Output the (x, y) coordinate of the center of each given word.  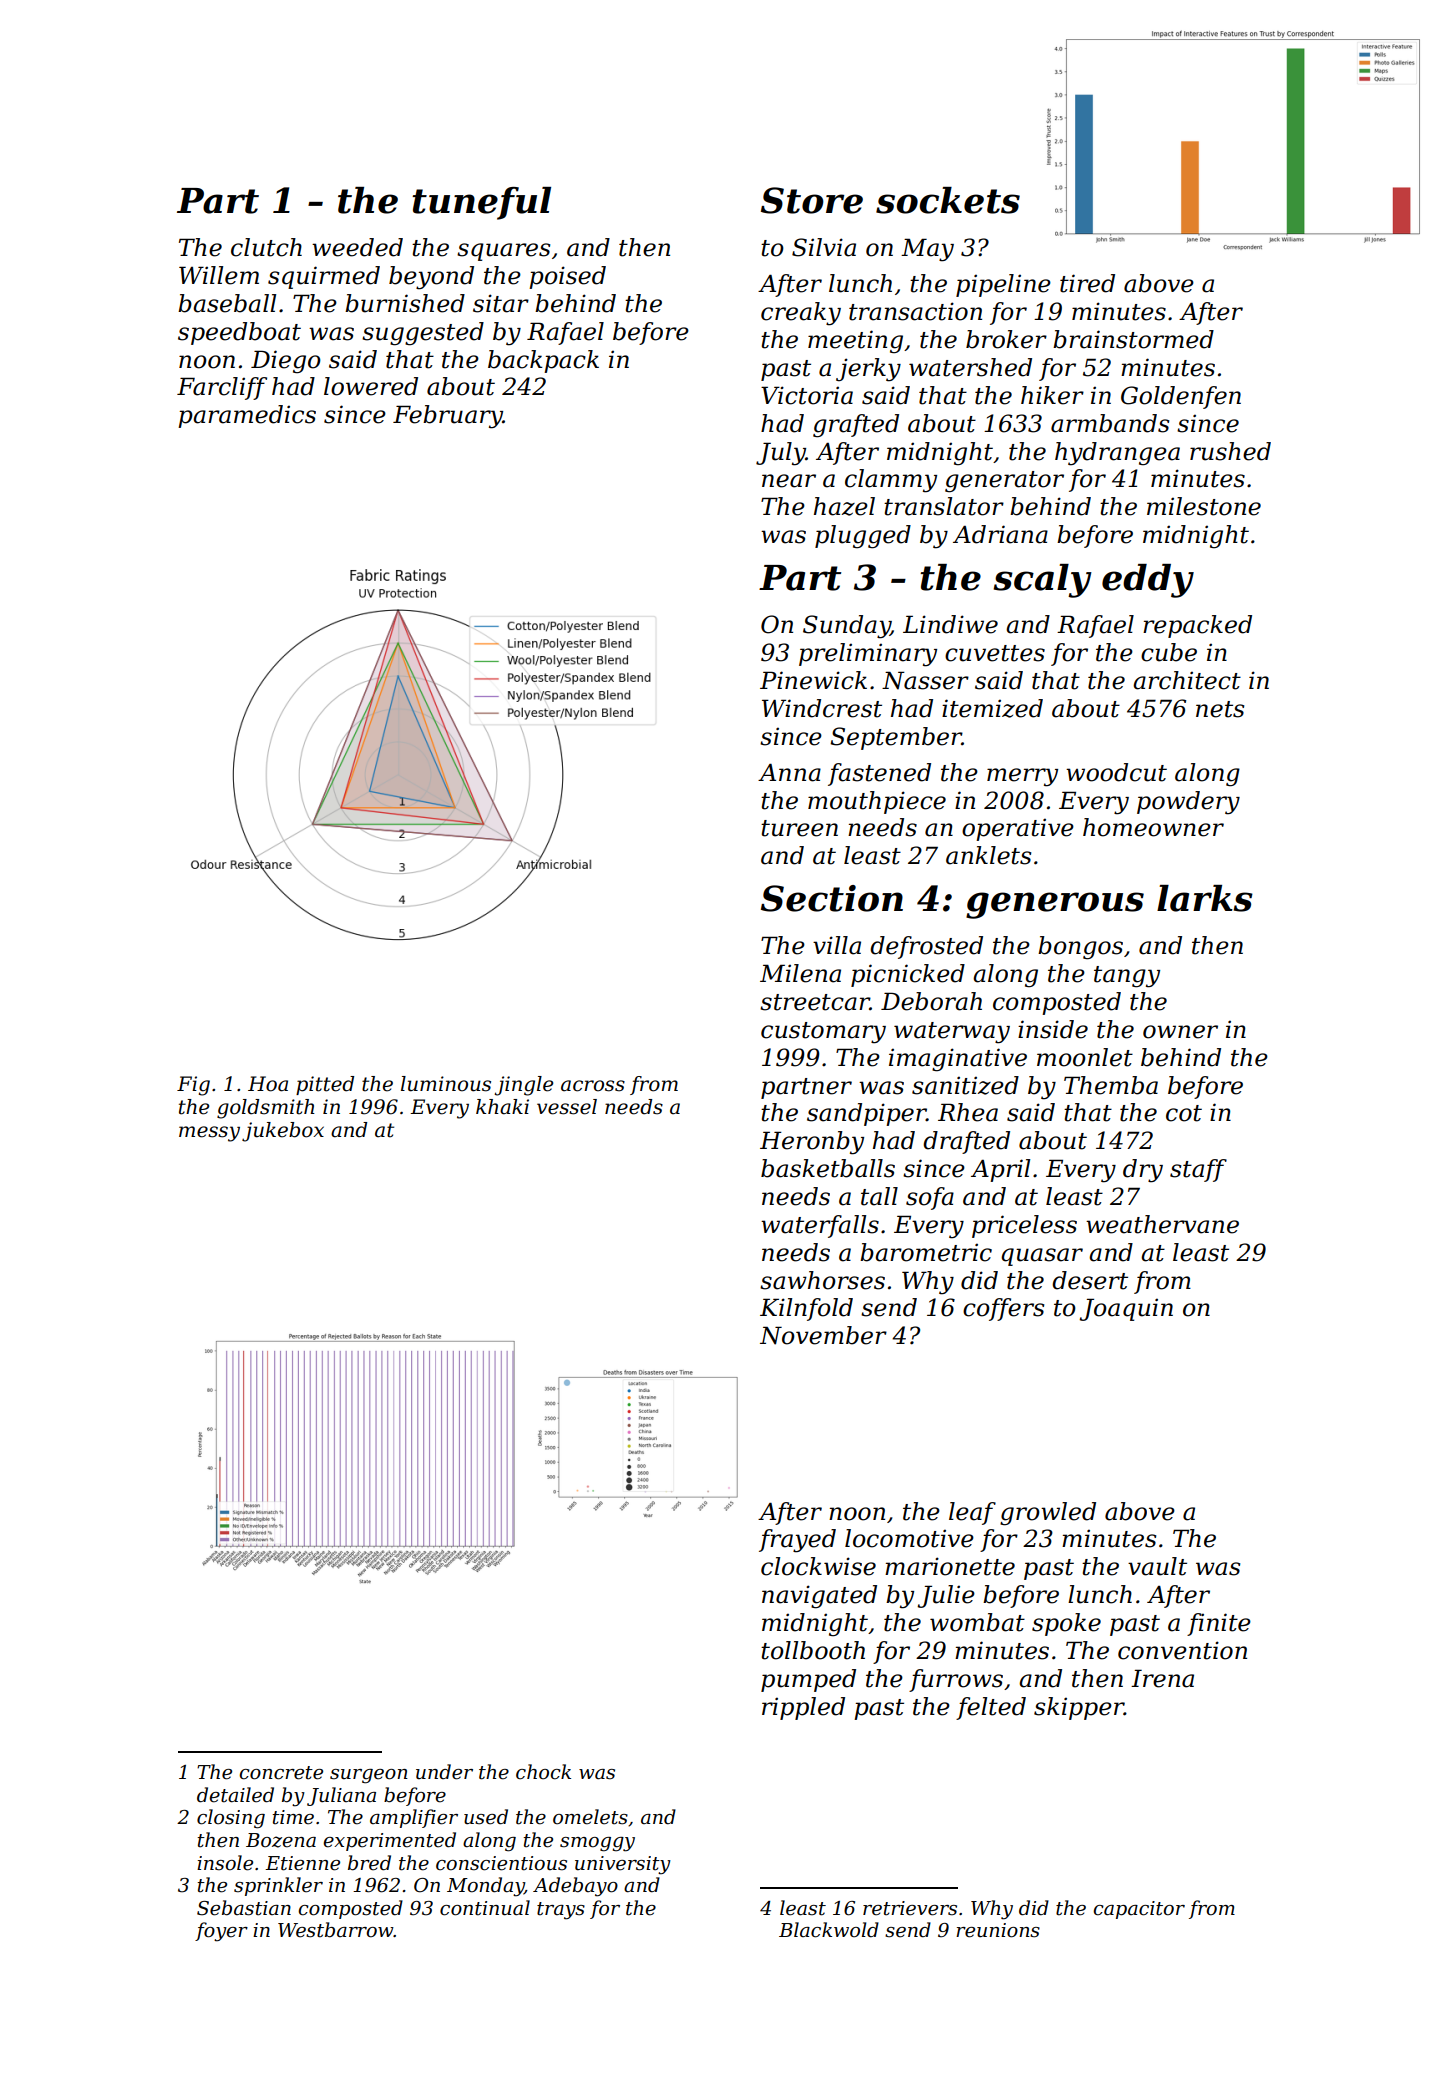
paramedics (247, 416)
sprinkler (278, 1886)
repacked (1197, 626)
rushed (1230, 451)
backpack (543, 361)
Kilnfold (806, 1309)
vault (1157, 1566)
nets (1220, 709)
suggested (423, 334)
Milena (800, 973)
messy (209, 1134)
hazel (844, 506)
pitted (325, 1085)
